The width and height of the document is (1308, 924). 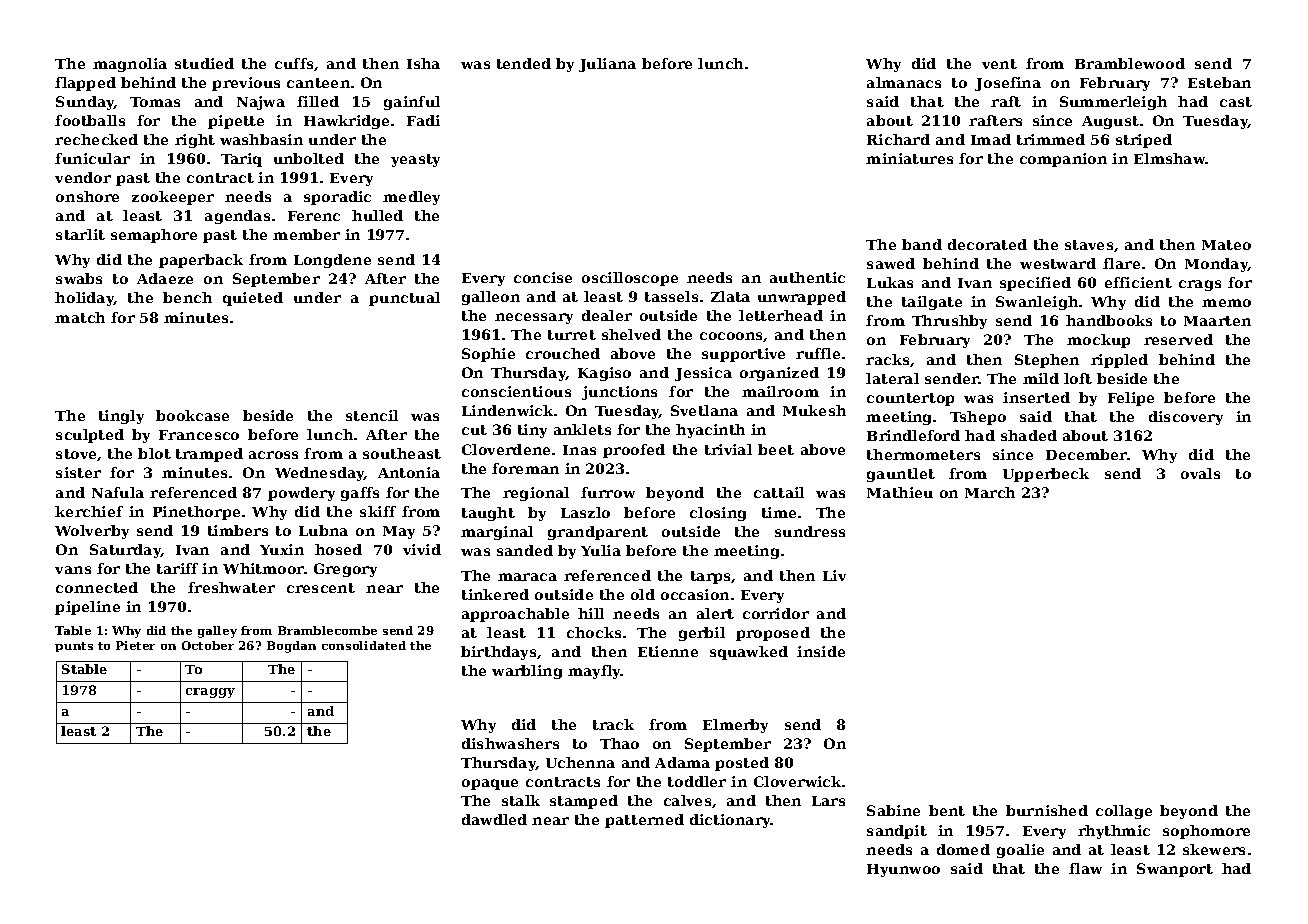 I want to click on vans, so click(x=73, y=570).
